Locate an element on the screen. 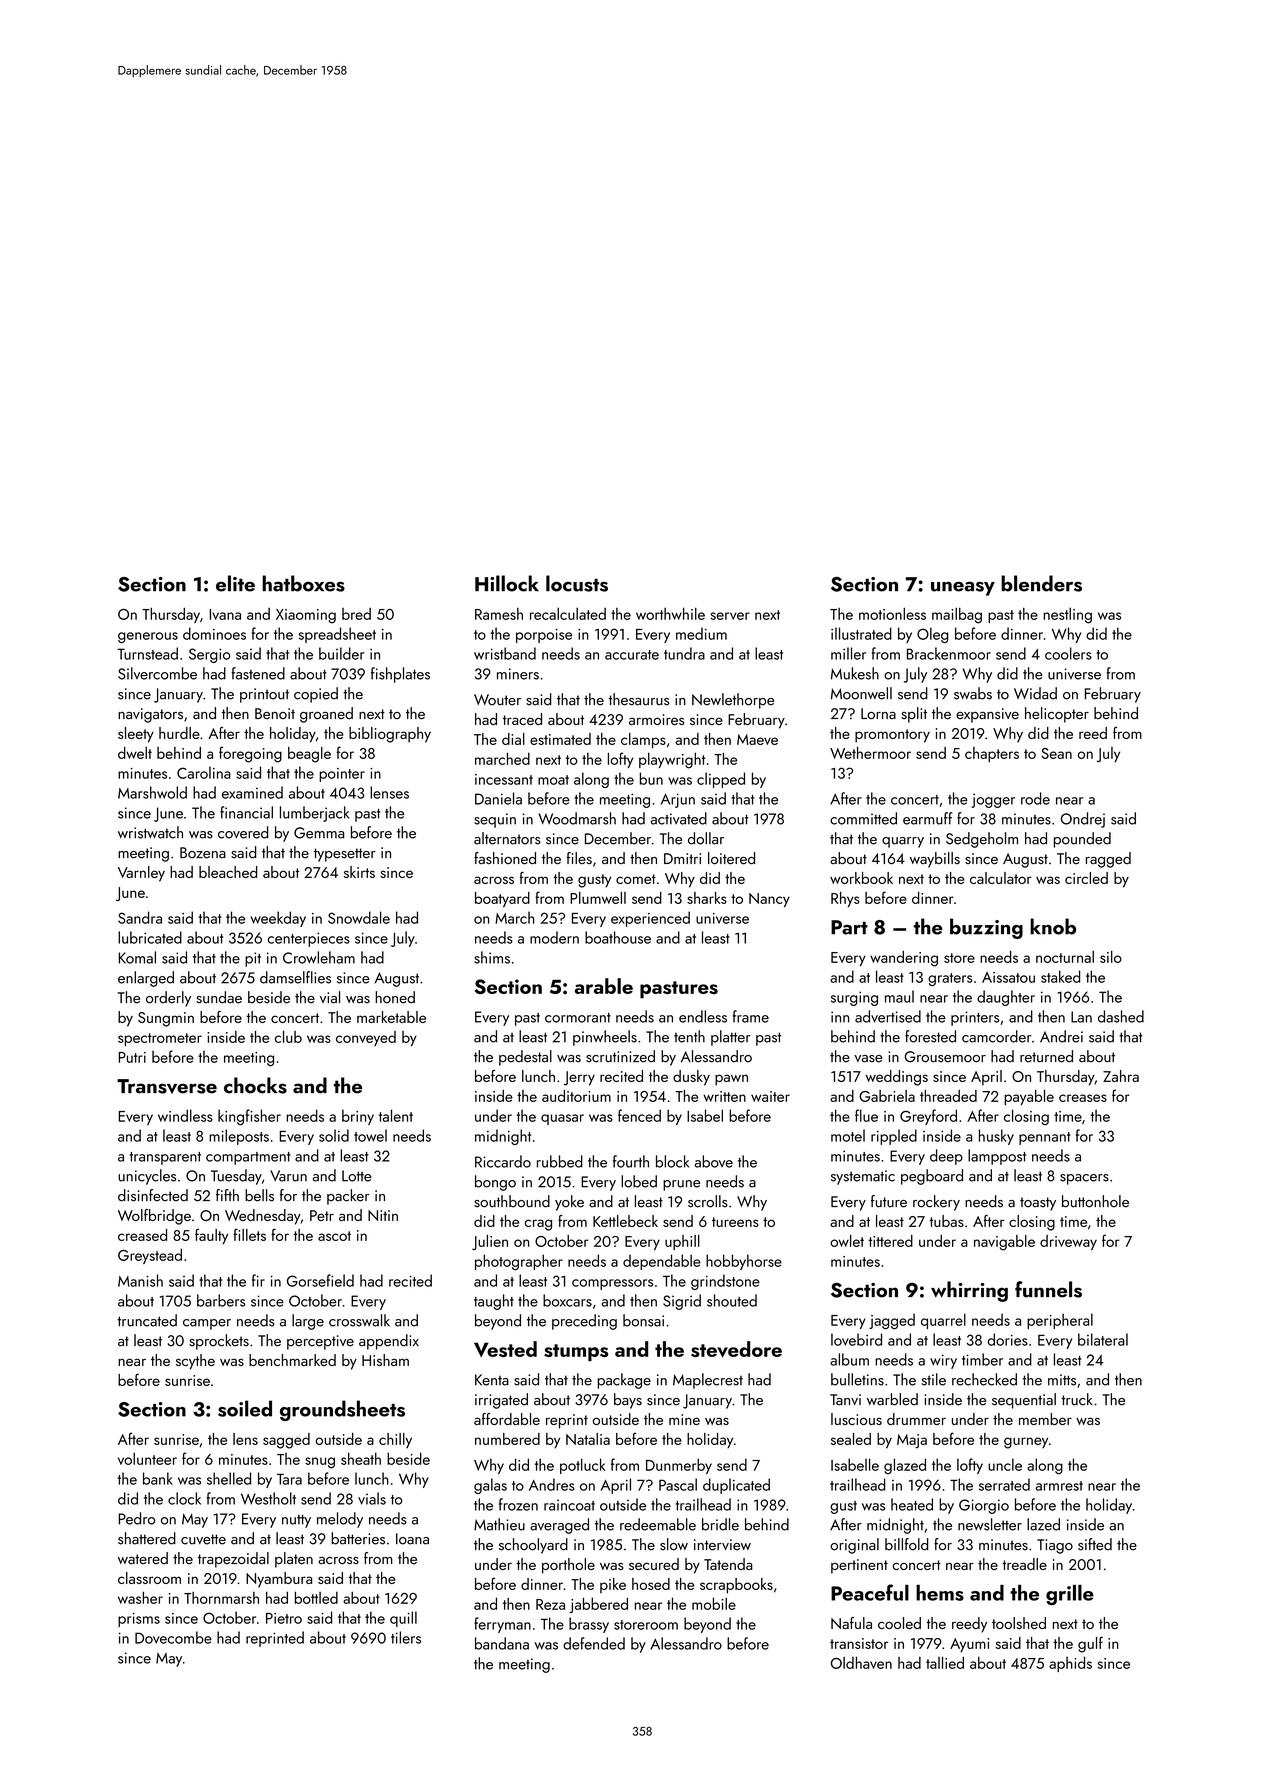  Wethermoor is located at coordinates (870, 753).
